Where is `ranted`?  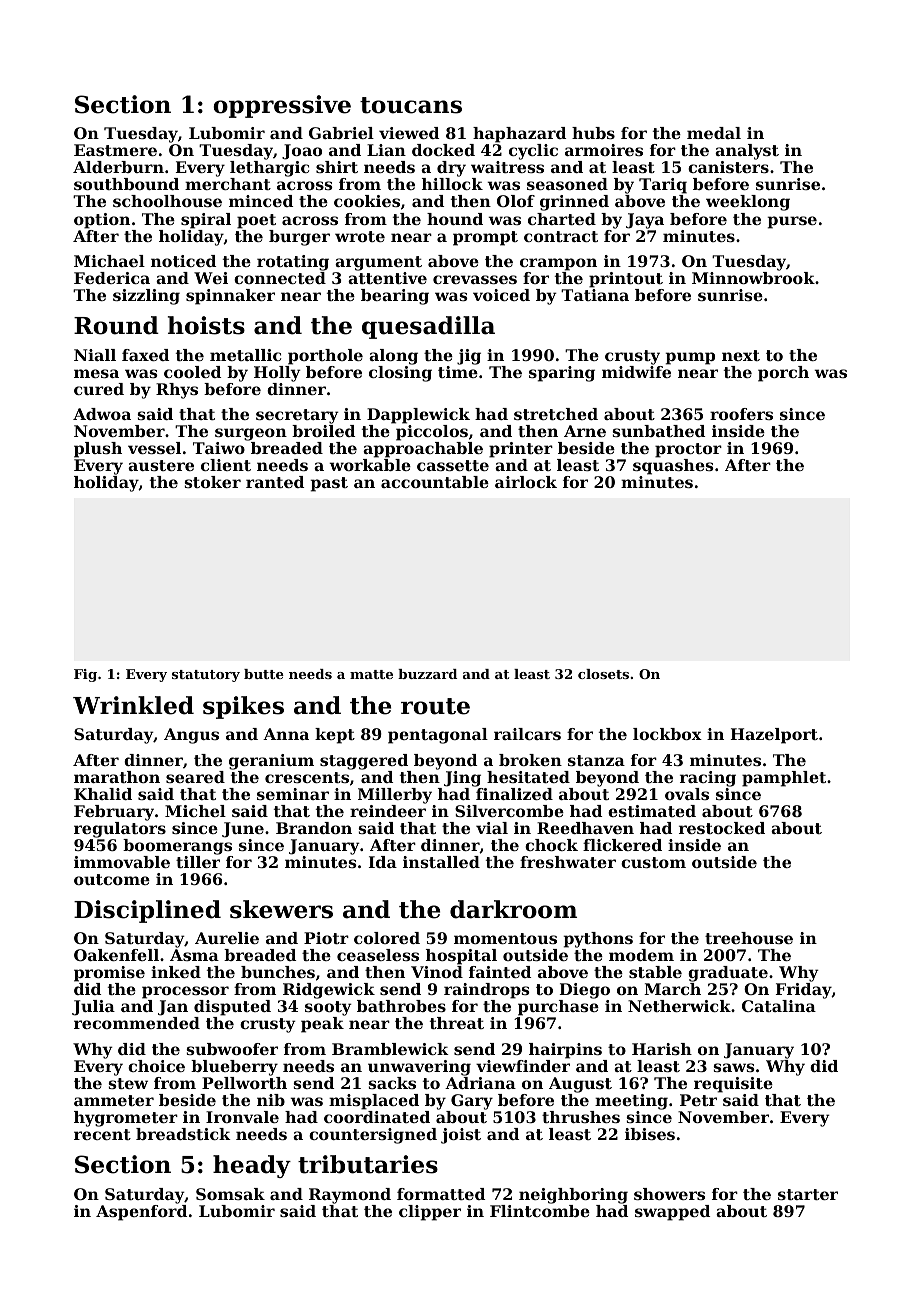
ranted is located at coordinates (275, 482).
